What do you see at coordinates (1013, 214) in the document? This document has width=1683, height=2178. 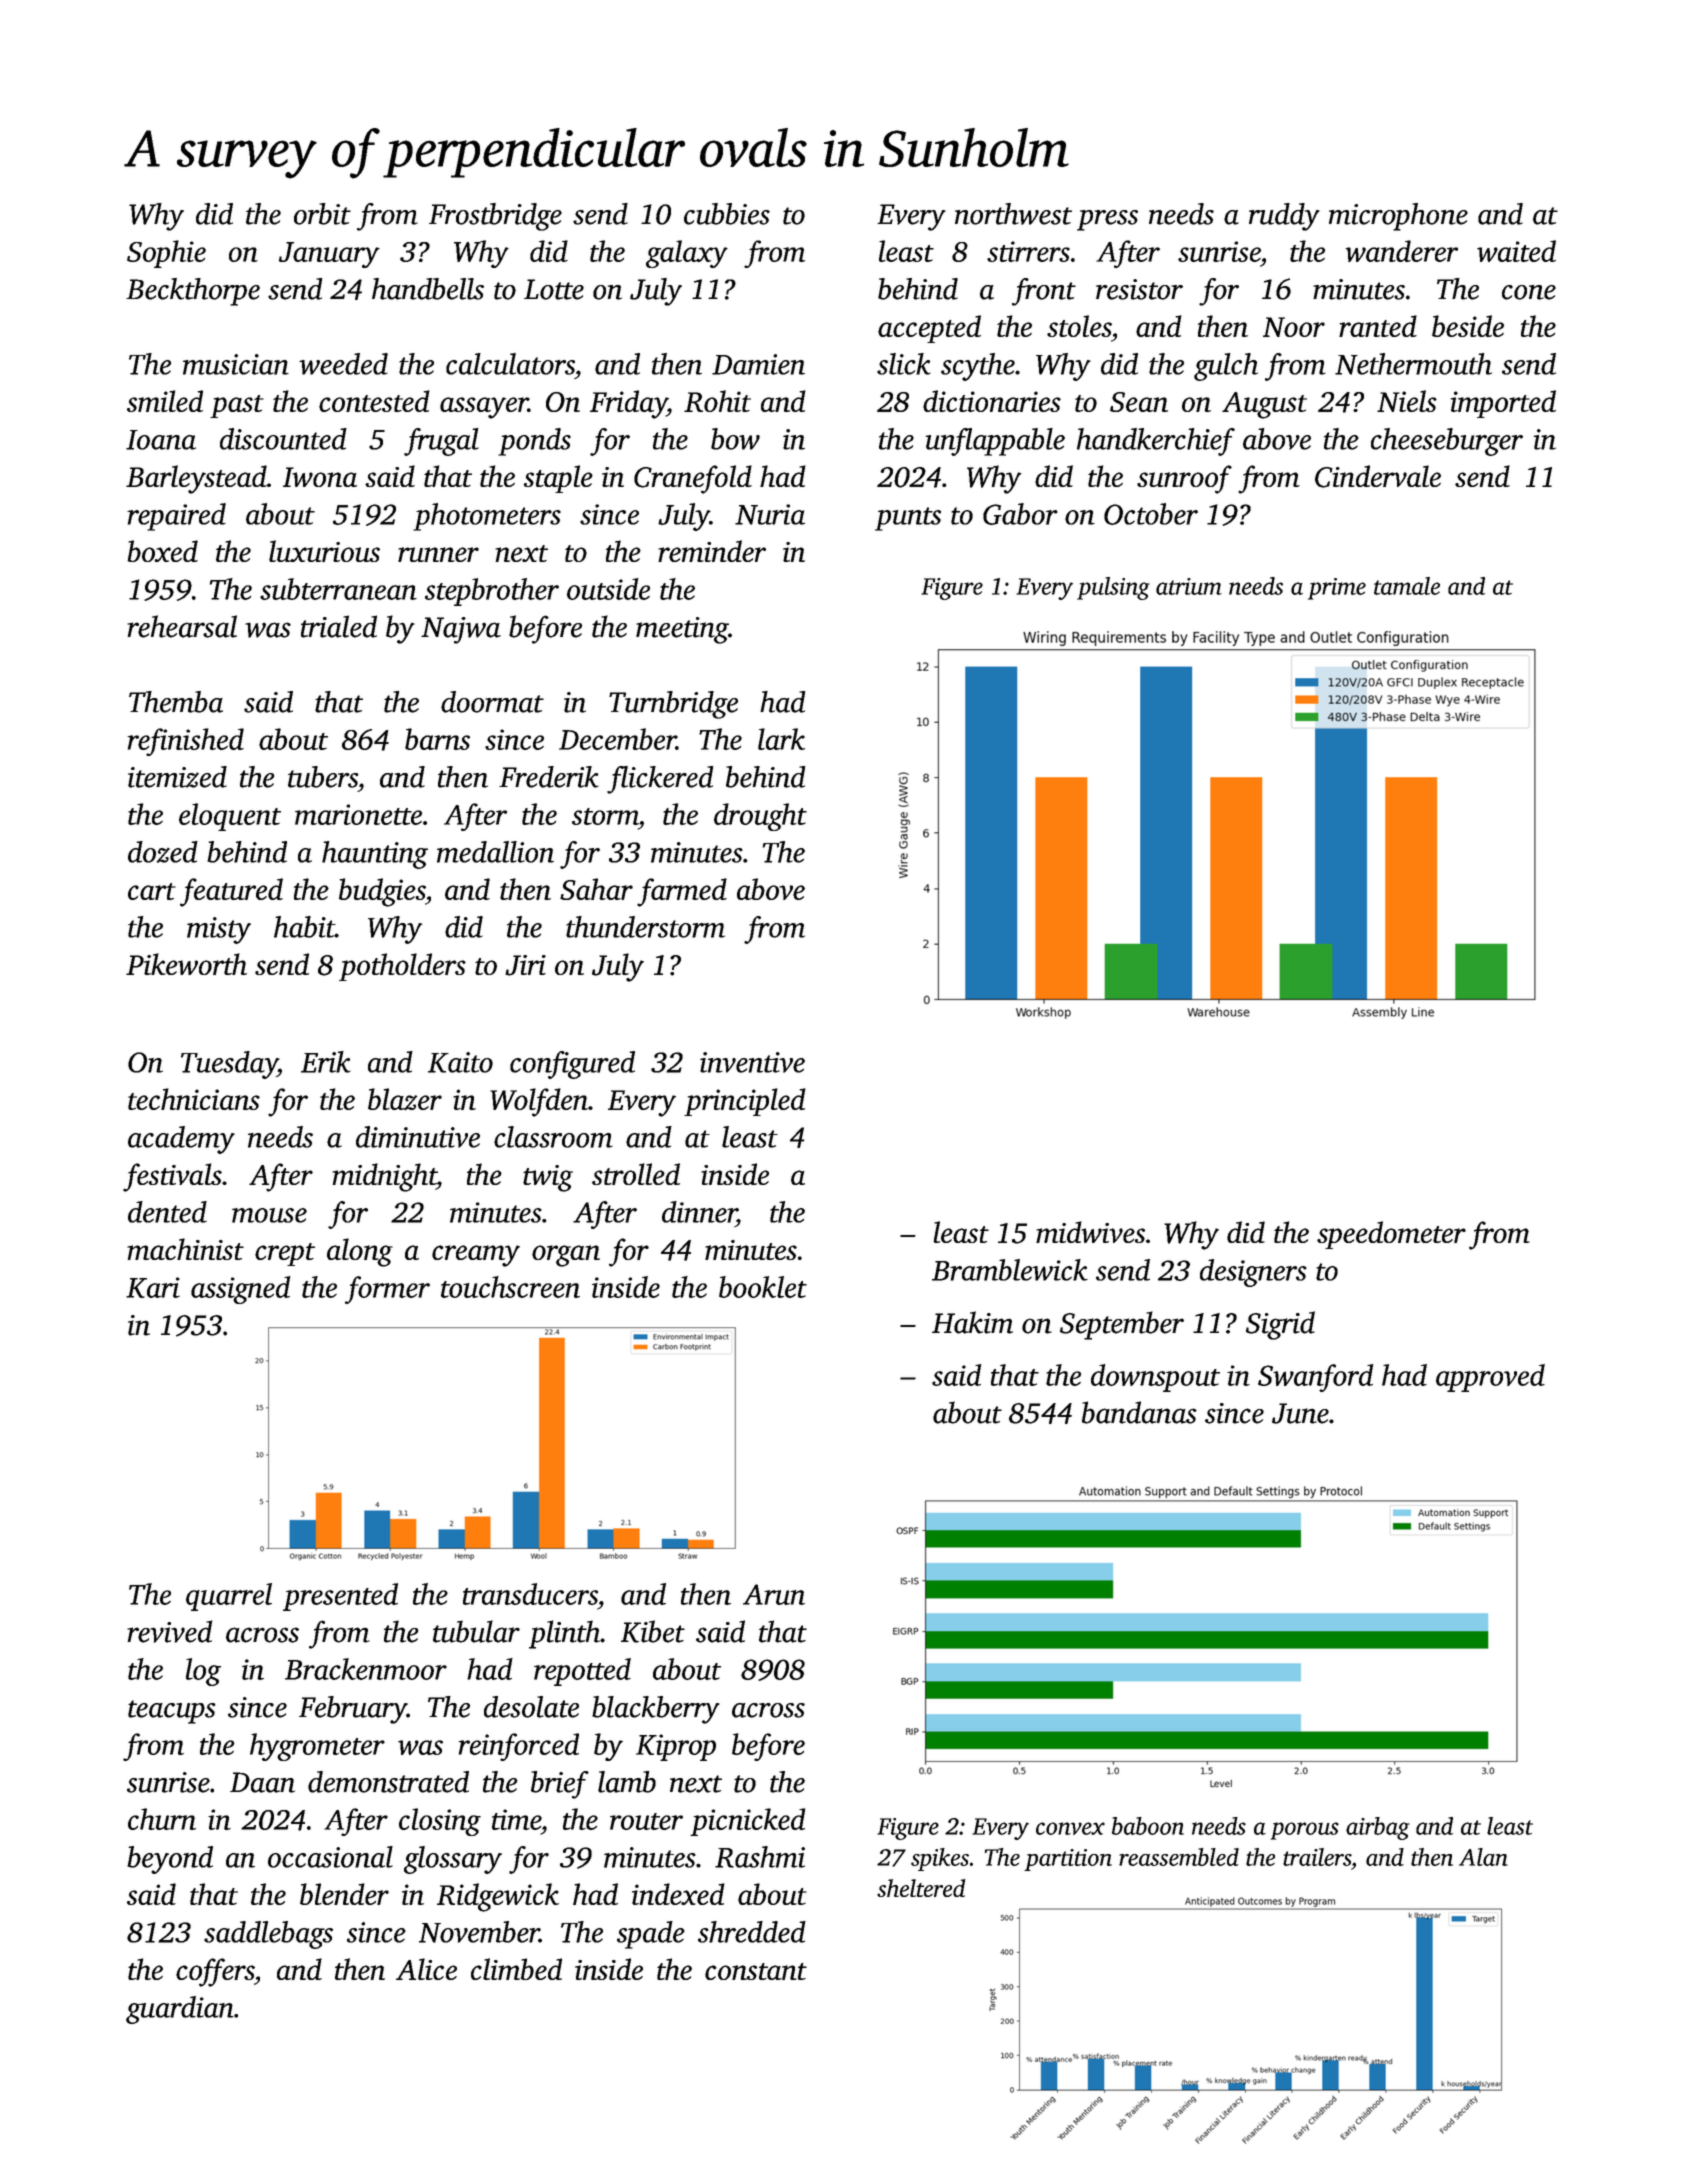 I see `northwest` at bounding box center [1013, 214].
